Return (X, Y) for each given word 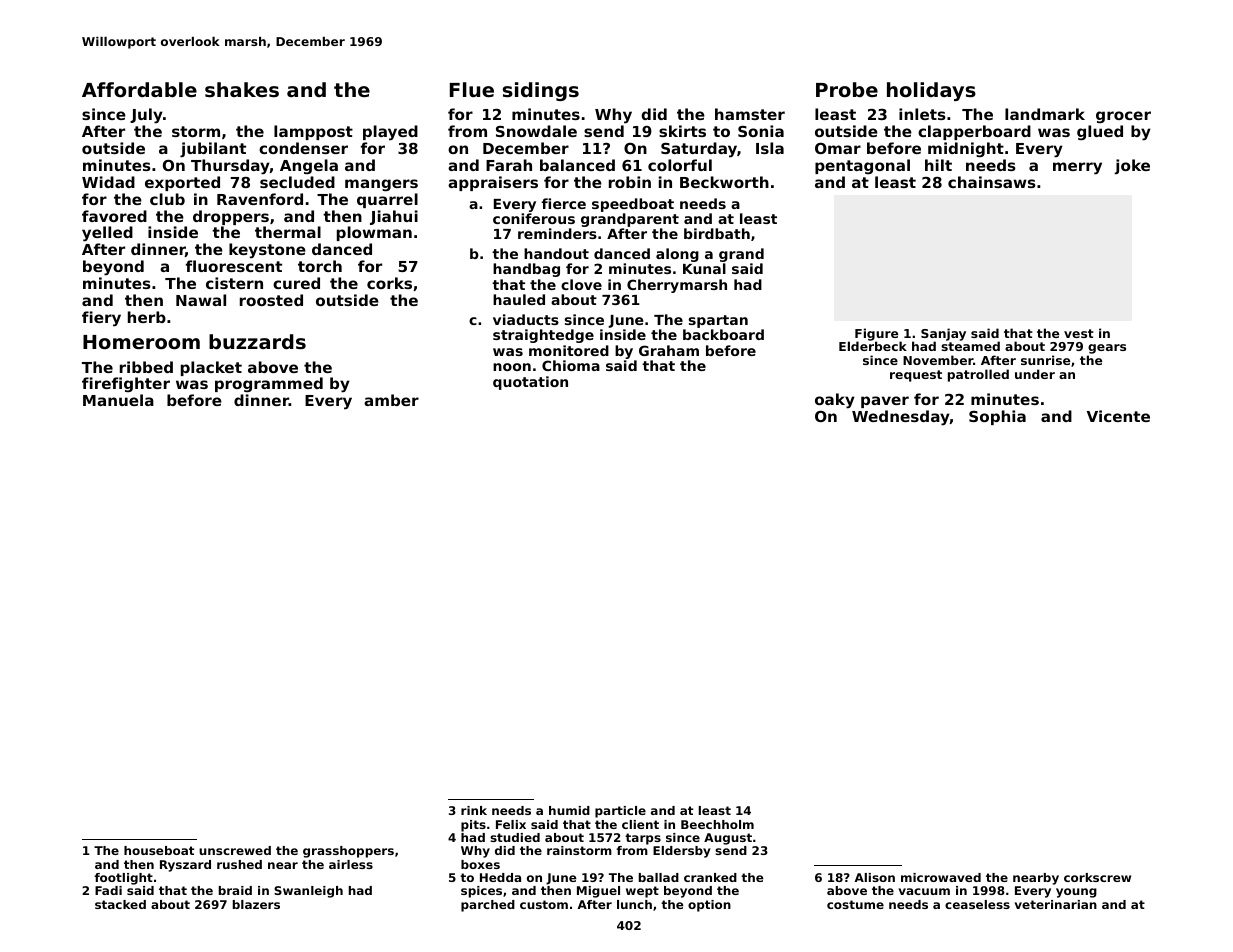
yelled (107, 234)
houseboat (159, 850)
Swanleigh (308, 892)
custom (544, 904)
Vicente (1118, 416)
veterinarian (1056, 904)
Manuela (118, 400)
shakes (242, 89)
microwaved (941, 877)
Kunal (704, 268)
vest (1079, 333)
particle (620, 812)
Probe (847, 89)
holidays (931, 91)
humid (569, 810)
